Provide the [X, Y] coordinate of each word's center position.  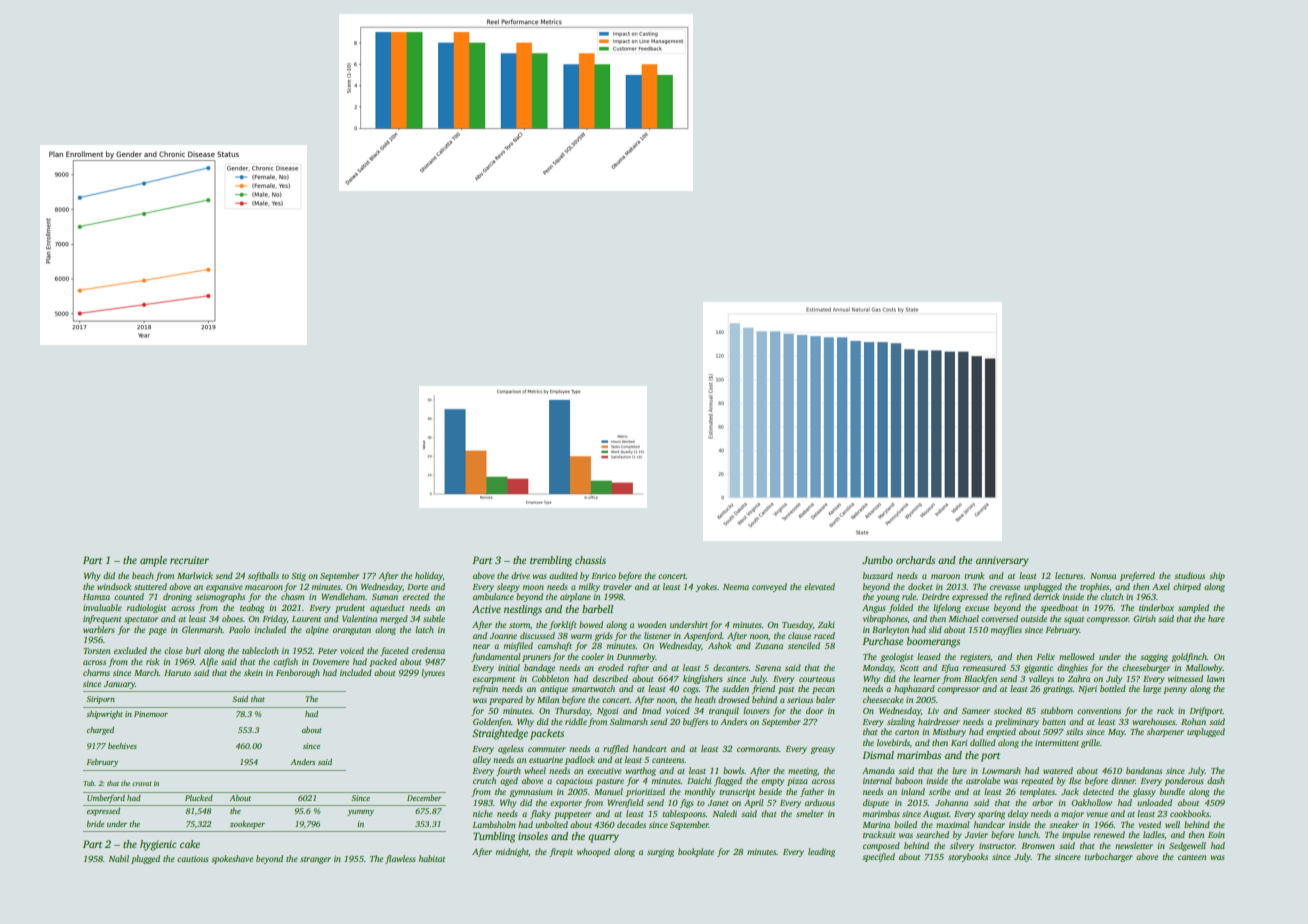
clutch [1112, 596]
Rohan [1193, 721]
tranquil [724, 711]
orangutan [352, 631]
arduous [820, 802]
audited [563, 575]
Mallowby [1204, 668]
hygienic [158, 845]
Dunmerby [636, 657]
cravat [142, 784]
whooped [593, 852]
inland [913, 791]
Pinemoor [151, 714]
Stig [298, 577]
